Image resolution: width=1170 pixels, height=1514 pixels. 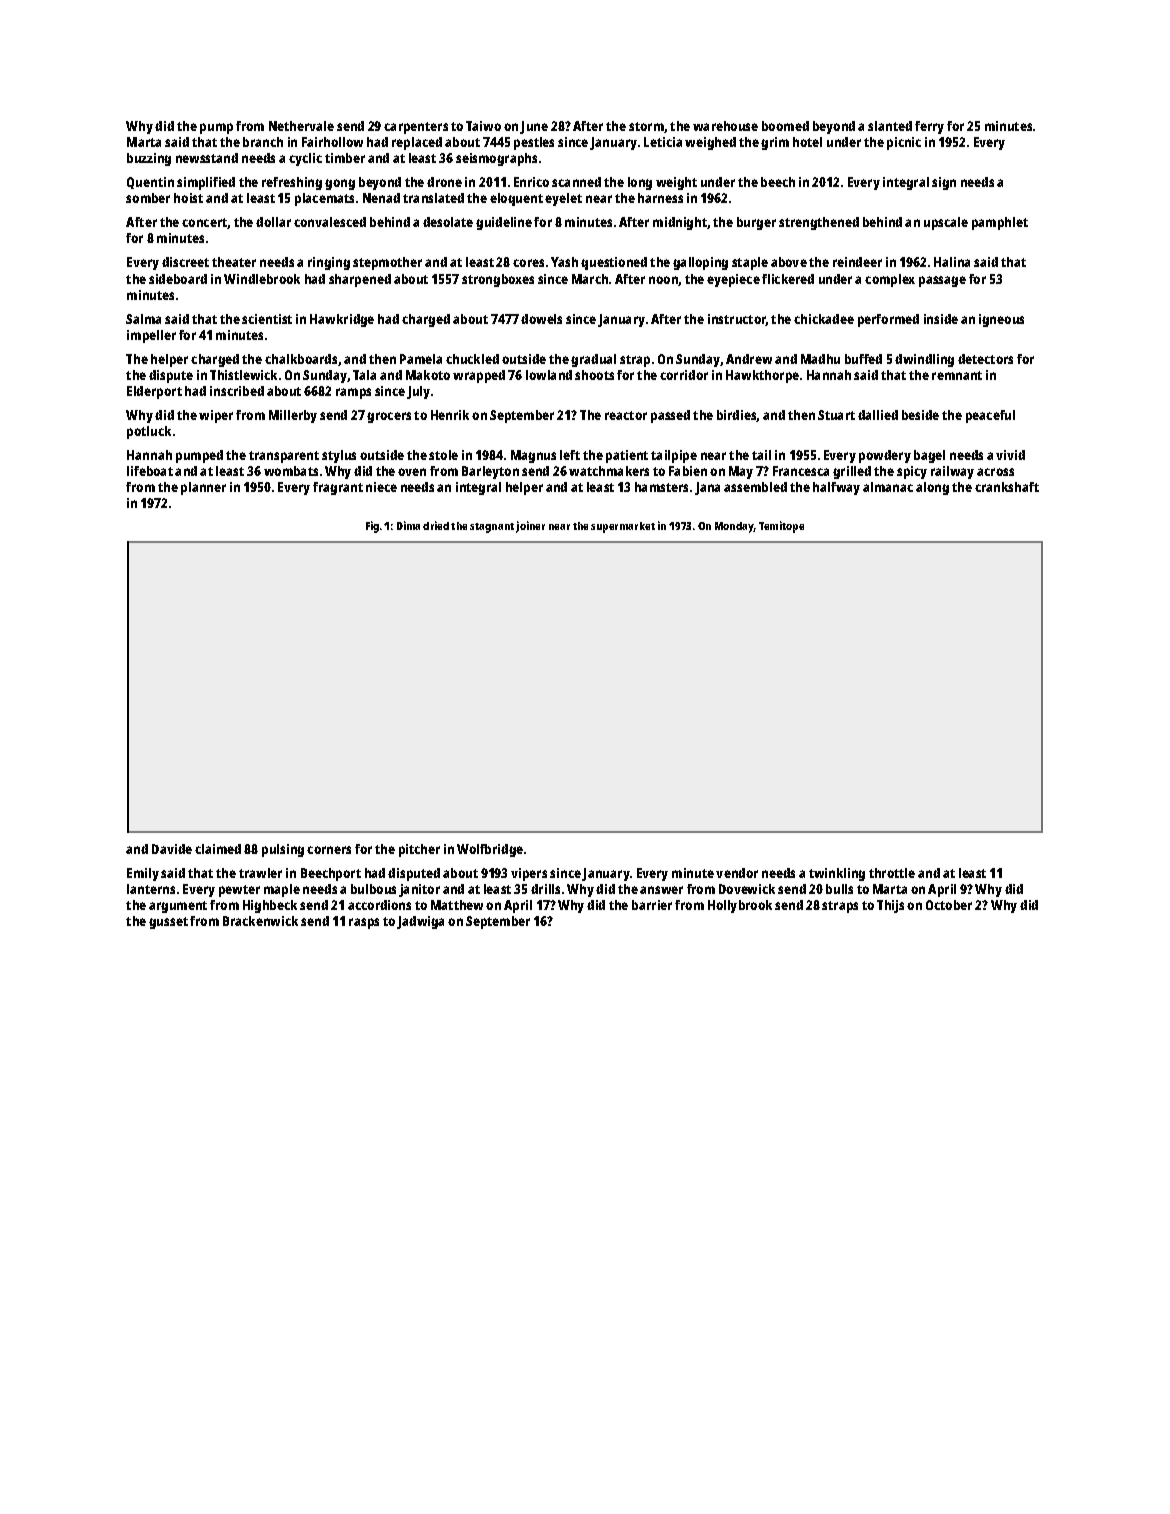 I want to click on reactor, so click(x=626, y=415).
